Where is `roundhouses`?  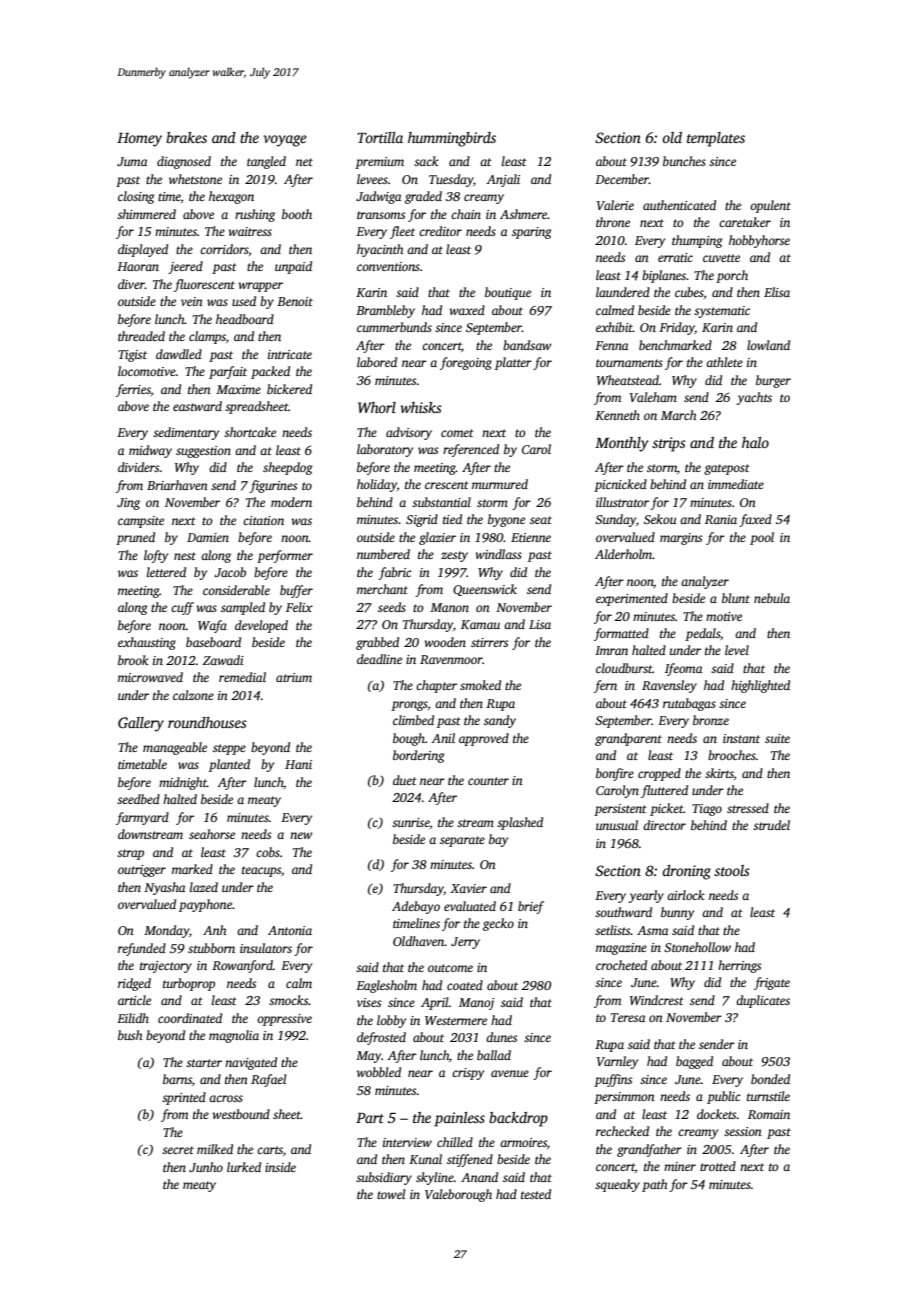 roundhouses is located at coordinates (207, 722).
